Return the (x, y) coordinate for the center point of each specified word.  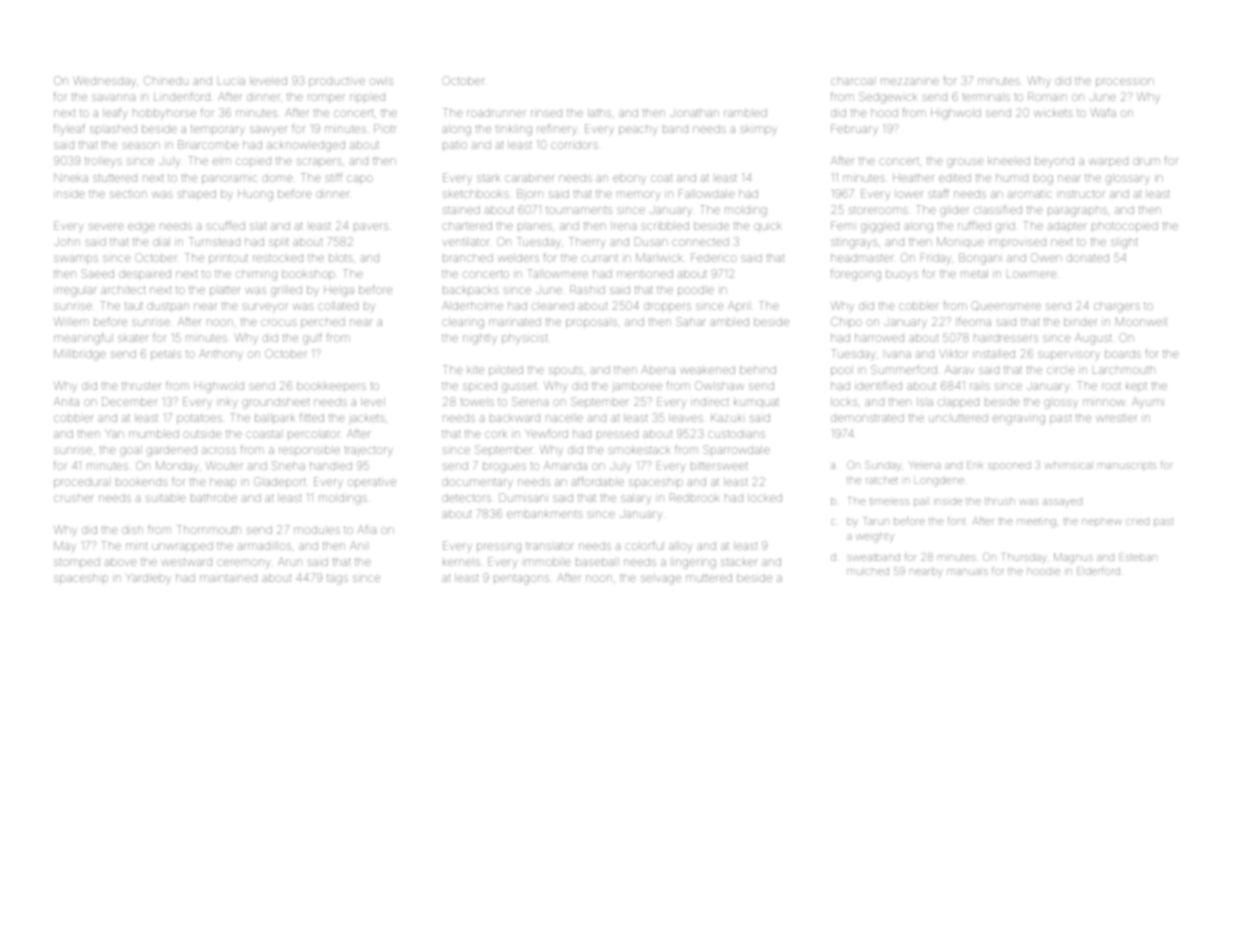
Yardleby (148, 578)
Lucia (231, 81)
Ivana (898, 354)
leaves (686, 418)
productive (337, 82)
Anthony (221, 355)
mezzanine (910, 81)
